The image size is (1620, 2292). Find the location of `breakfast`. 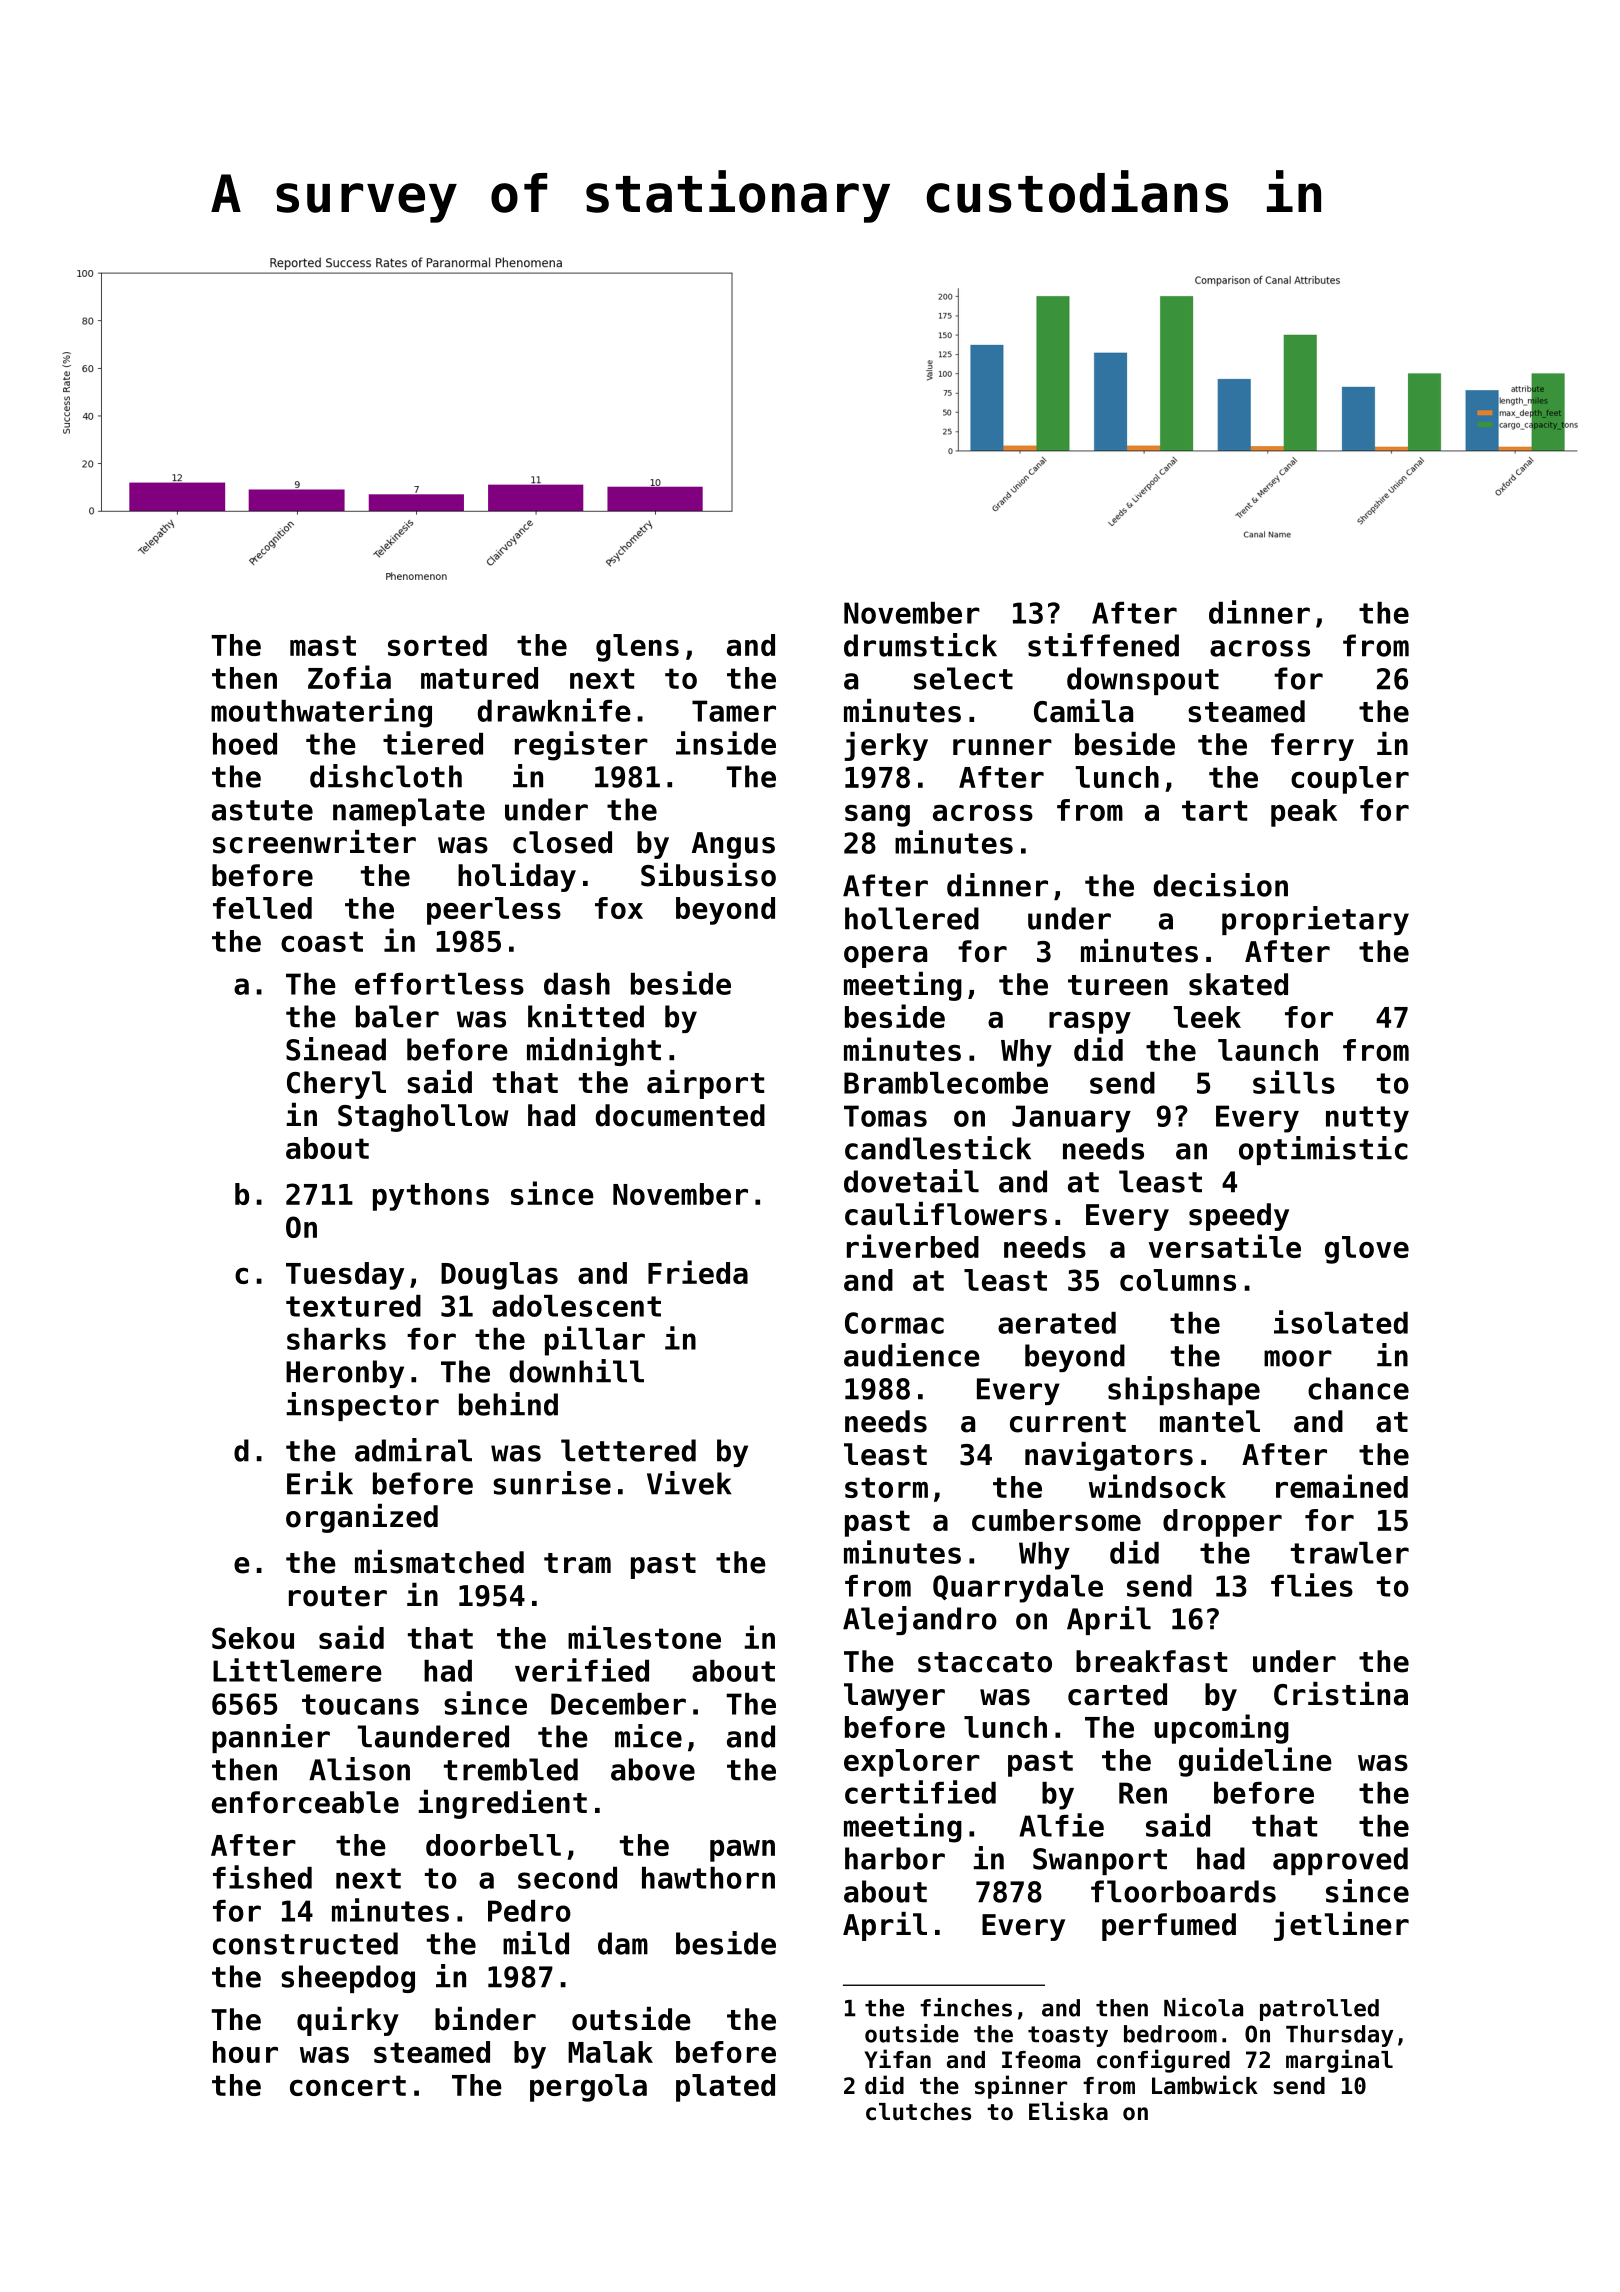

breakfast is located at coordinates (1151, 1661).
